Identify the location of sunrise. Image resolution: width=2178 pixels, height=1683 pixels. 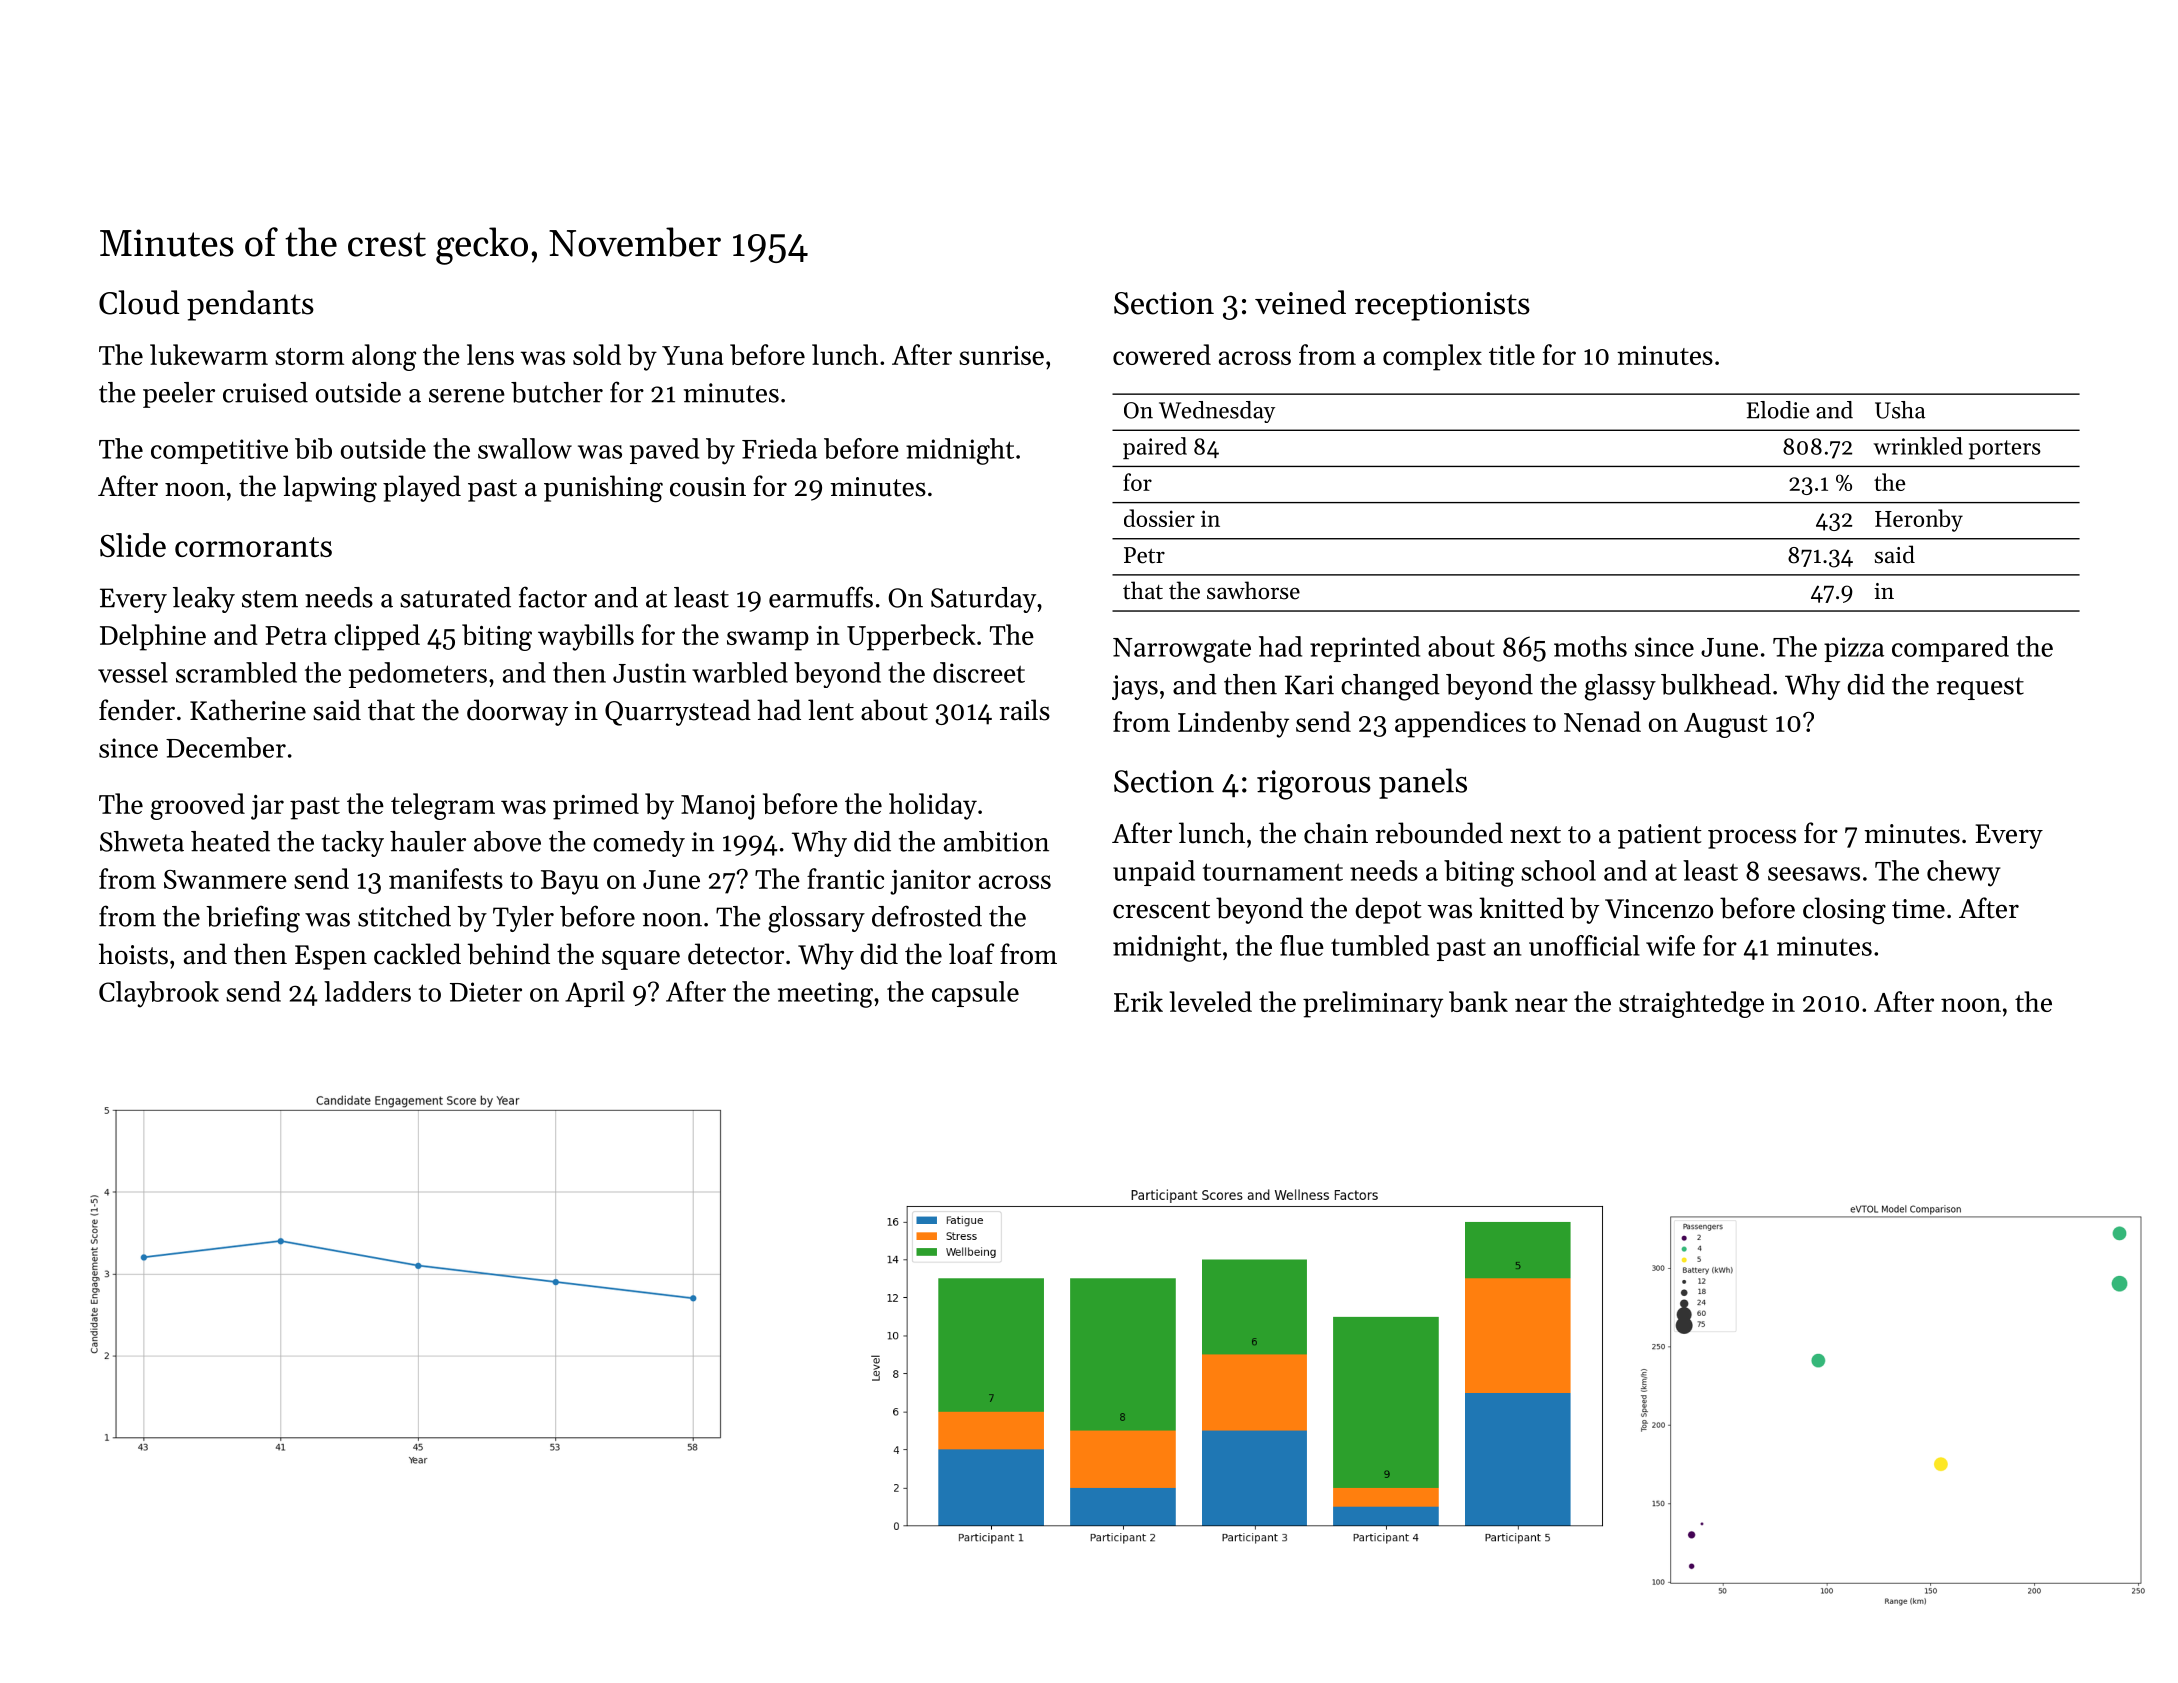
(1001, 355).
